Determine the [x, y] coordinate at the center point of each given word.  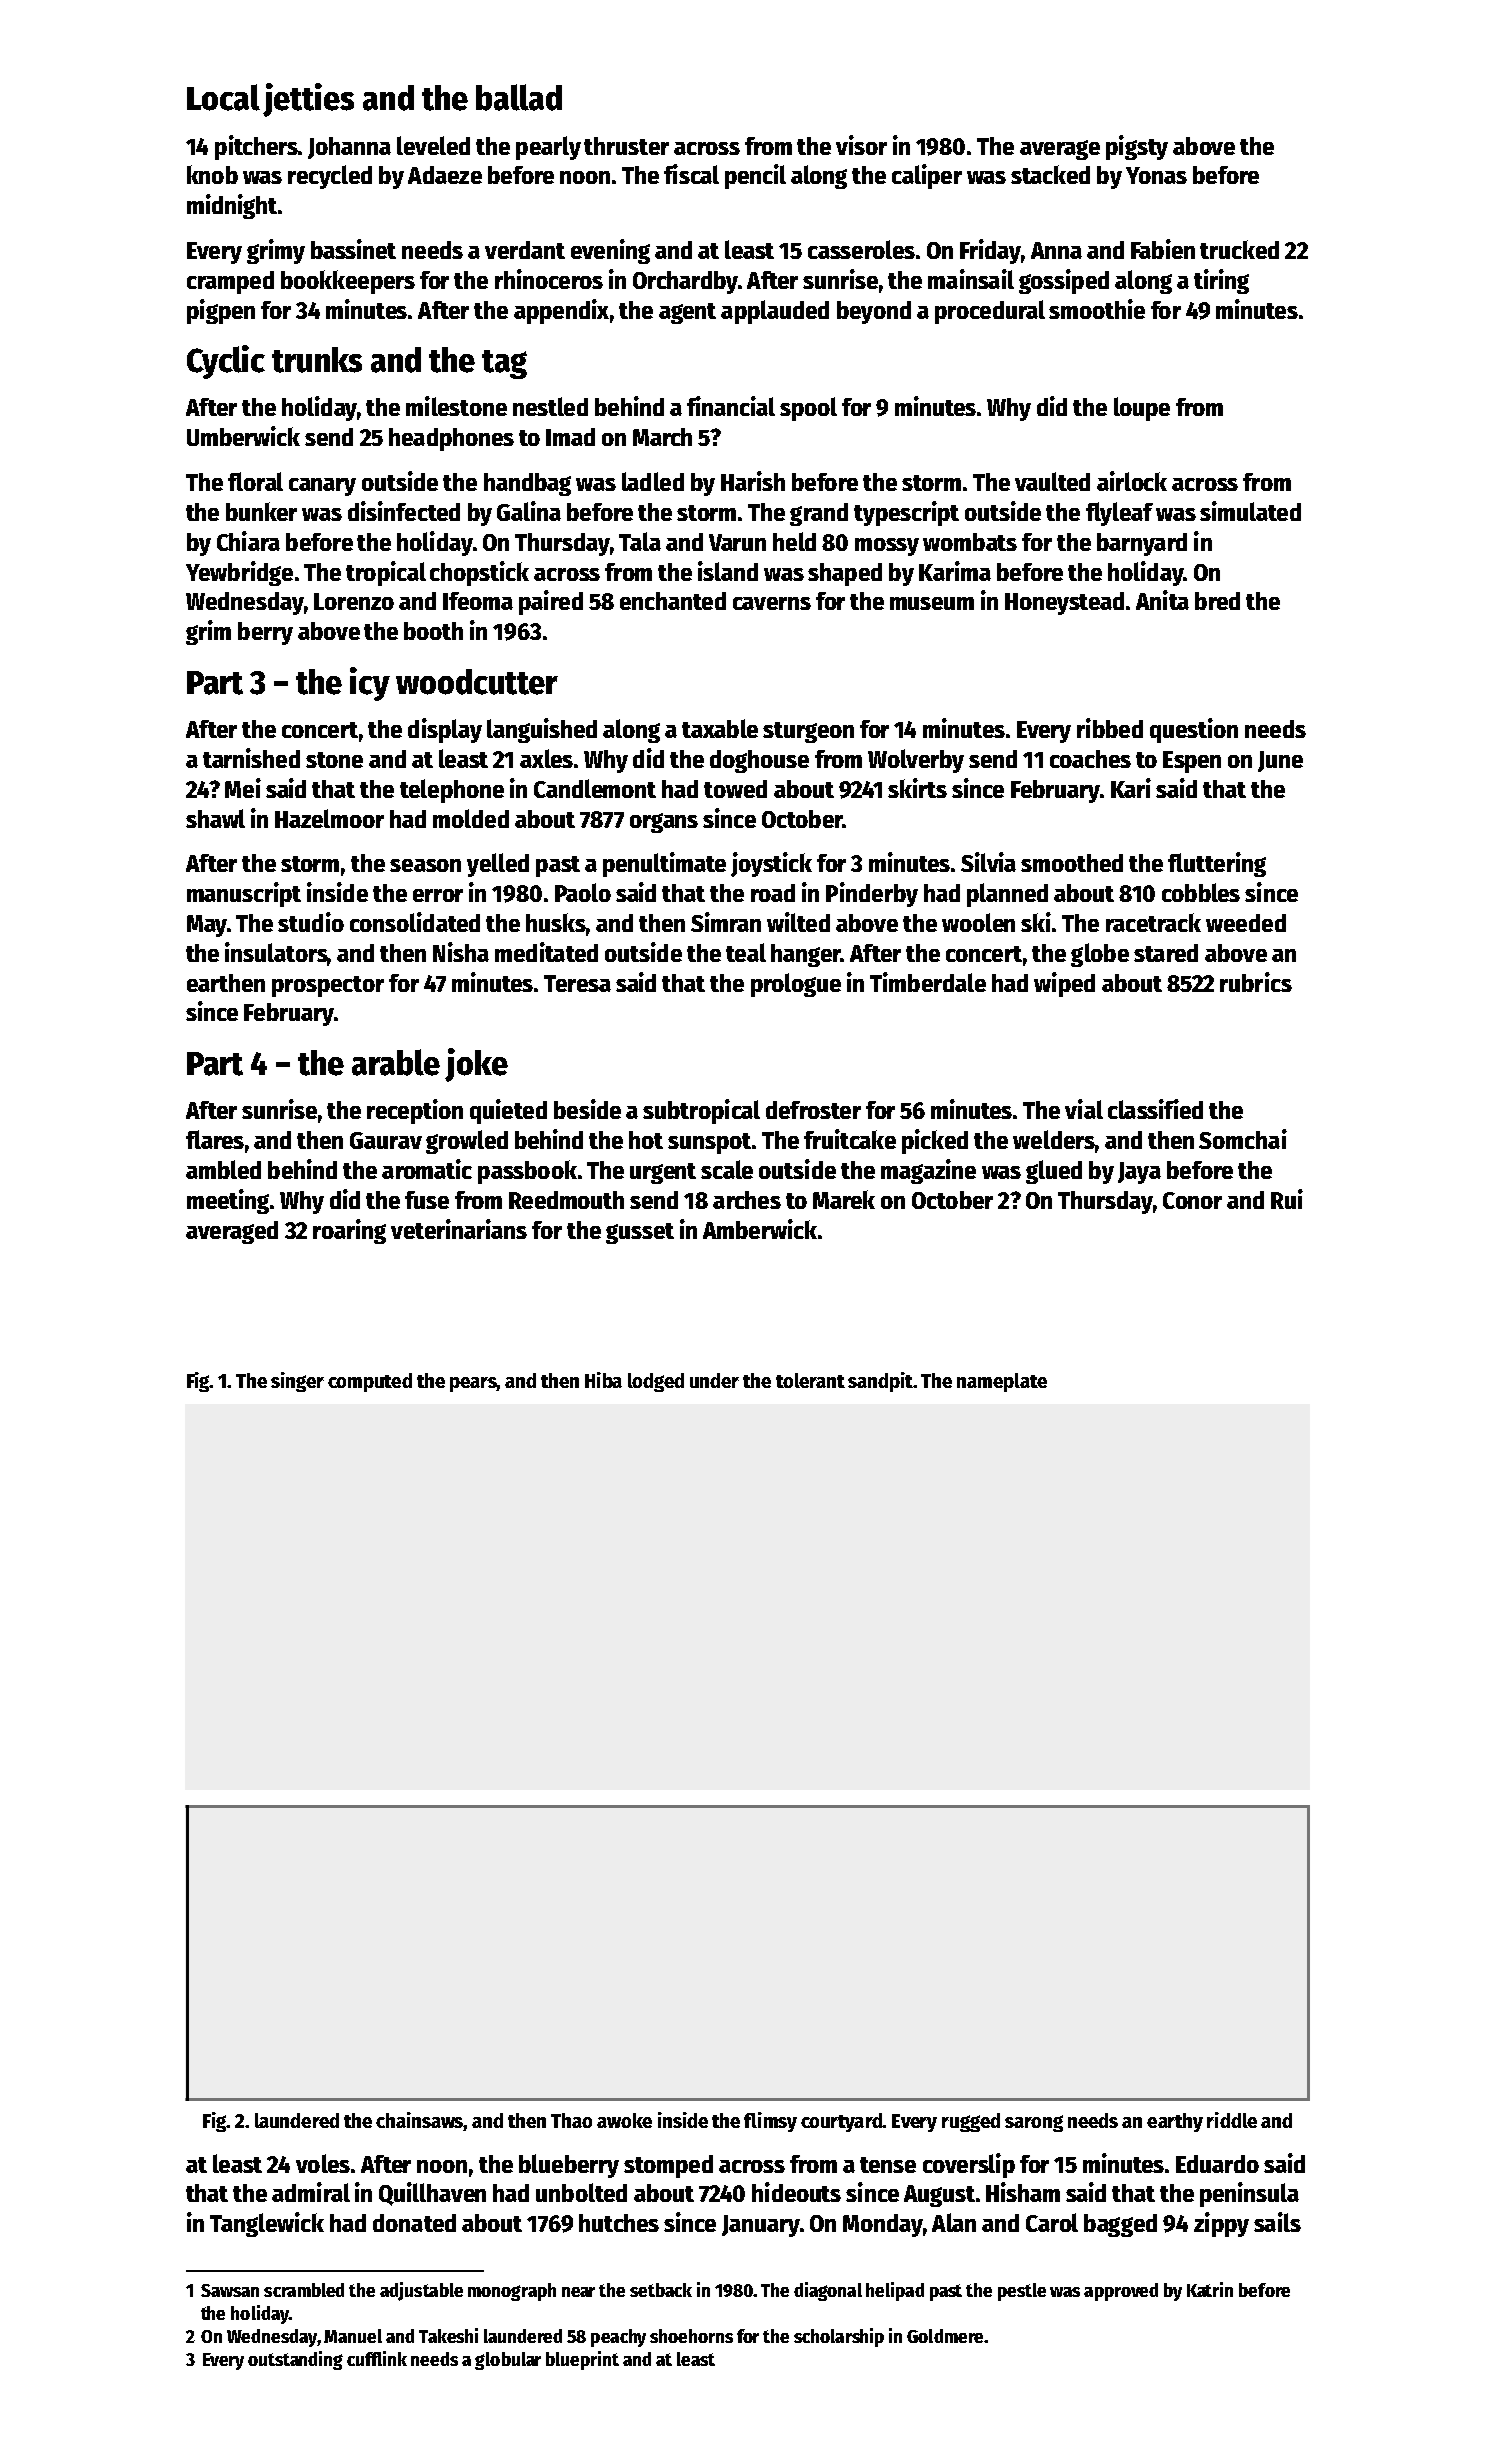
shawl [215, 818]
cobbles [1201, 892]
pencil [755, 176]
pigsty [1137, 147]
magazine [928, 1171]
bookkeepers [348, 282]
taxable [720, 728]
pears [473, 1384]
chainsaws [420, 2121]
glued [1054, 1172]
